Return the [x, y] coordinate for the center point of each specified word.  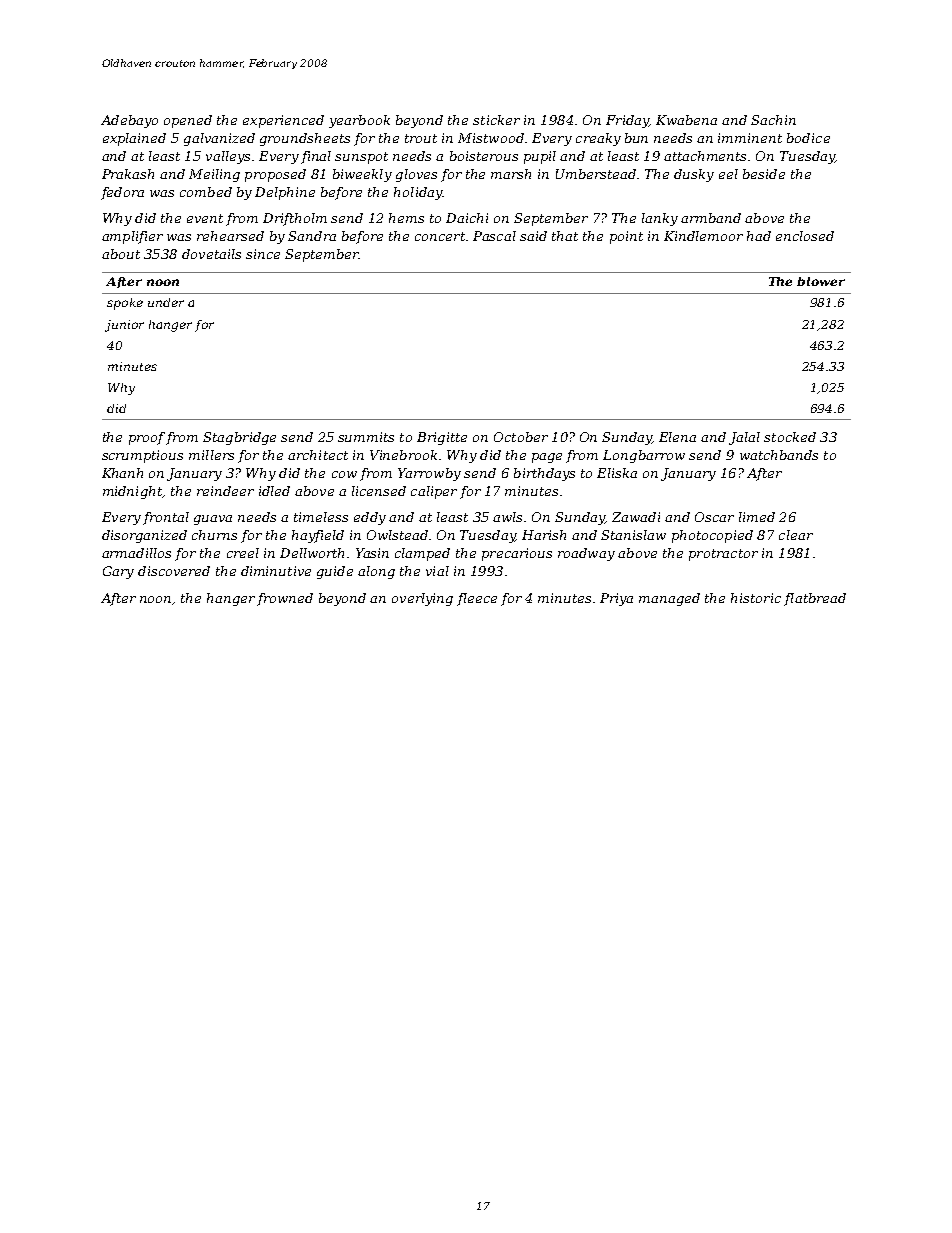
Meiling [214, 175]
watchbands [779, 455]
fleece [477, 599]
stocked [790, 437]
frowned [285, 599]
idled [274, 491]
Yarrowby [429, 474]
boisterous [484, 156]
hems [406, 218]
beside [764, 174]
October [521, 437]
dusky [694, 175]
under [166, 302]
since [263, 254]
